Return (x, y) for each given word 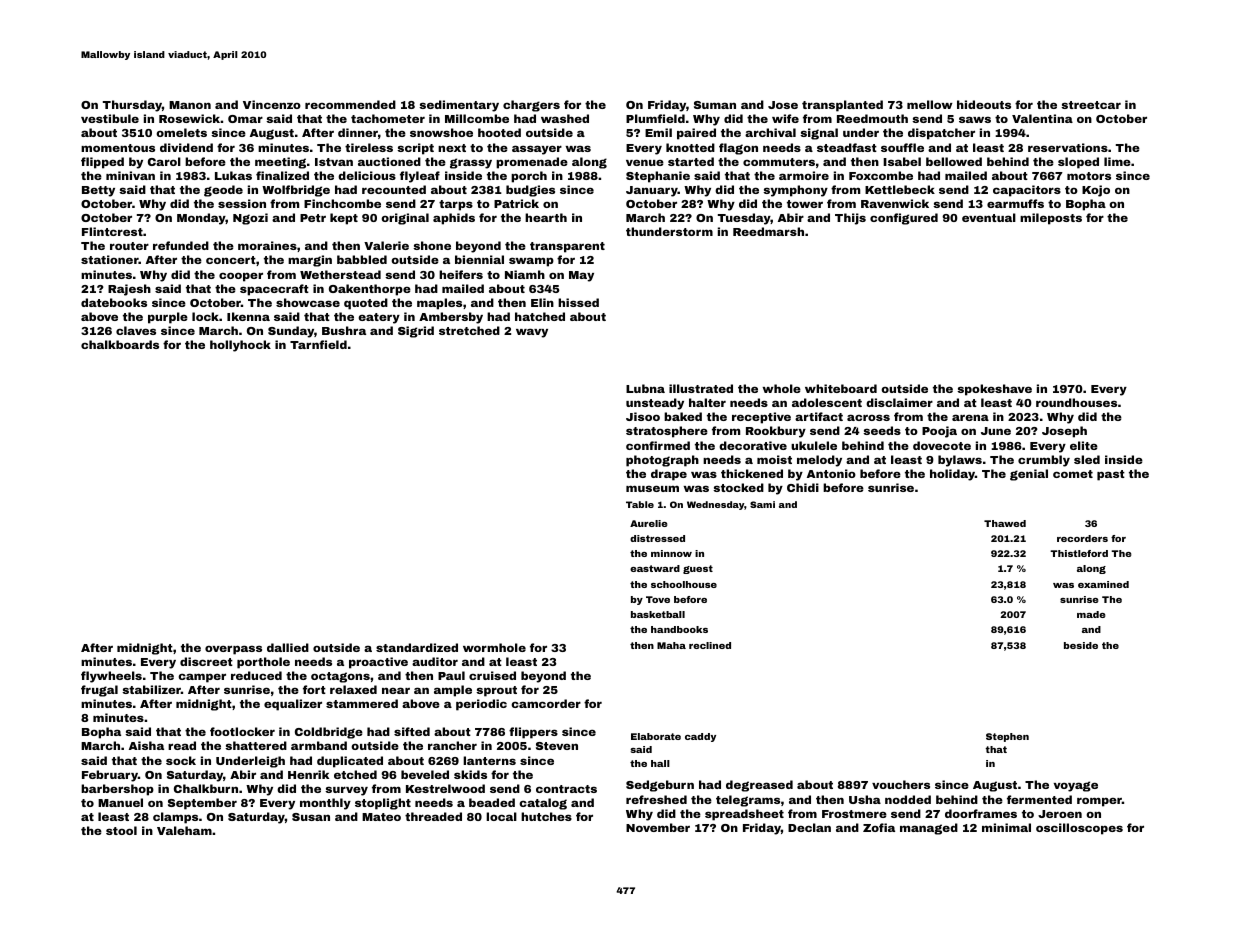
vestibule (110, 118)
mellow (930, 104)
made (1091, 614)
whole (781, 388)
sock (181, 760)
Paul (451, 675)
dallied (288, 647)
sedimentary (459, 106)
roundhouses (1076, 402)
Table (640, 504)
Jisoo (643, 416)
